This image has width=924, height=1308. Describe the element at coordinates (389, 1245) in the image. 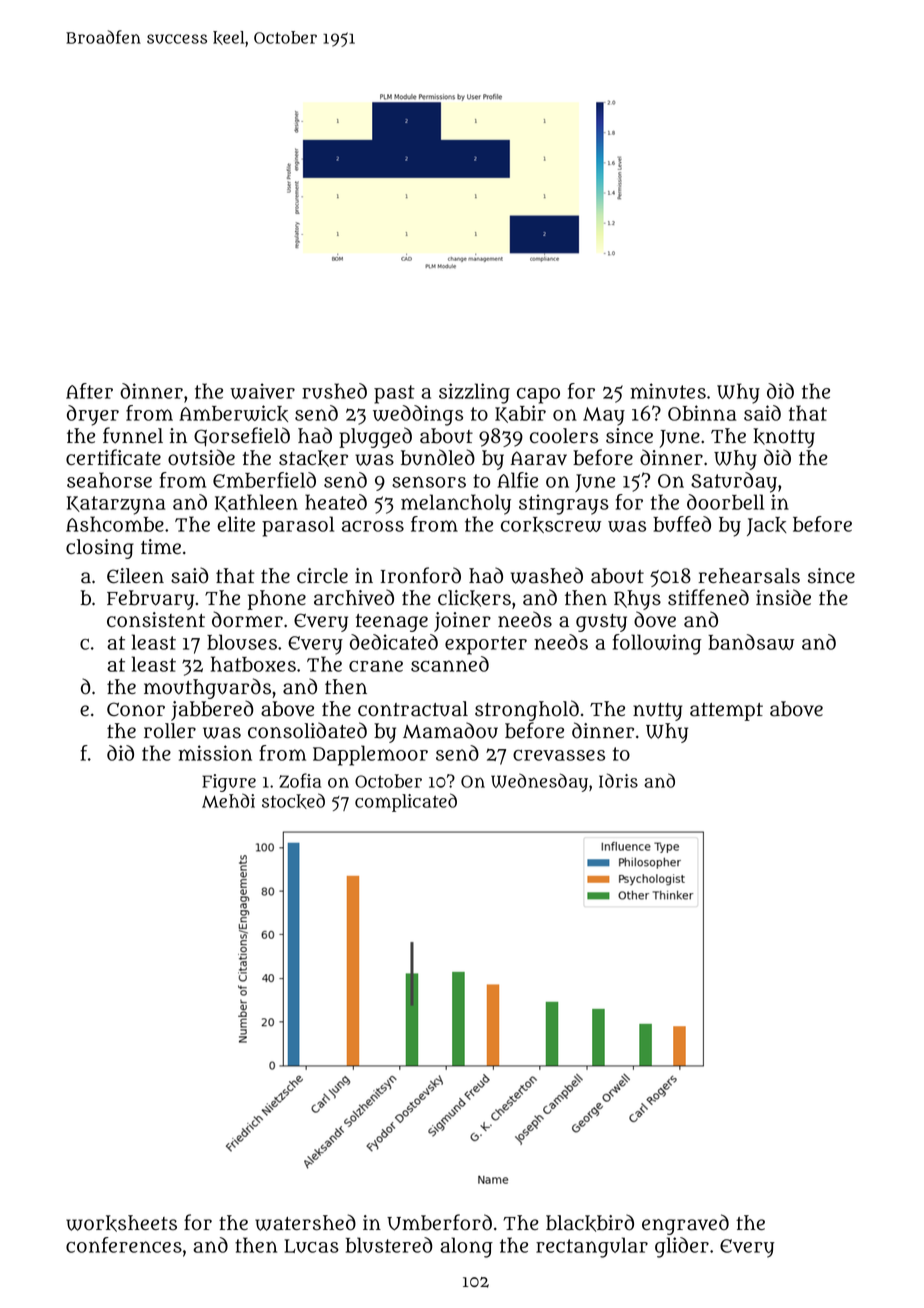

I see `blustered` at that location.
